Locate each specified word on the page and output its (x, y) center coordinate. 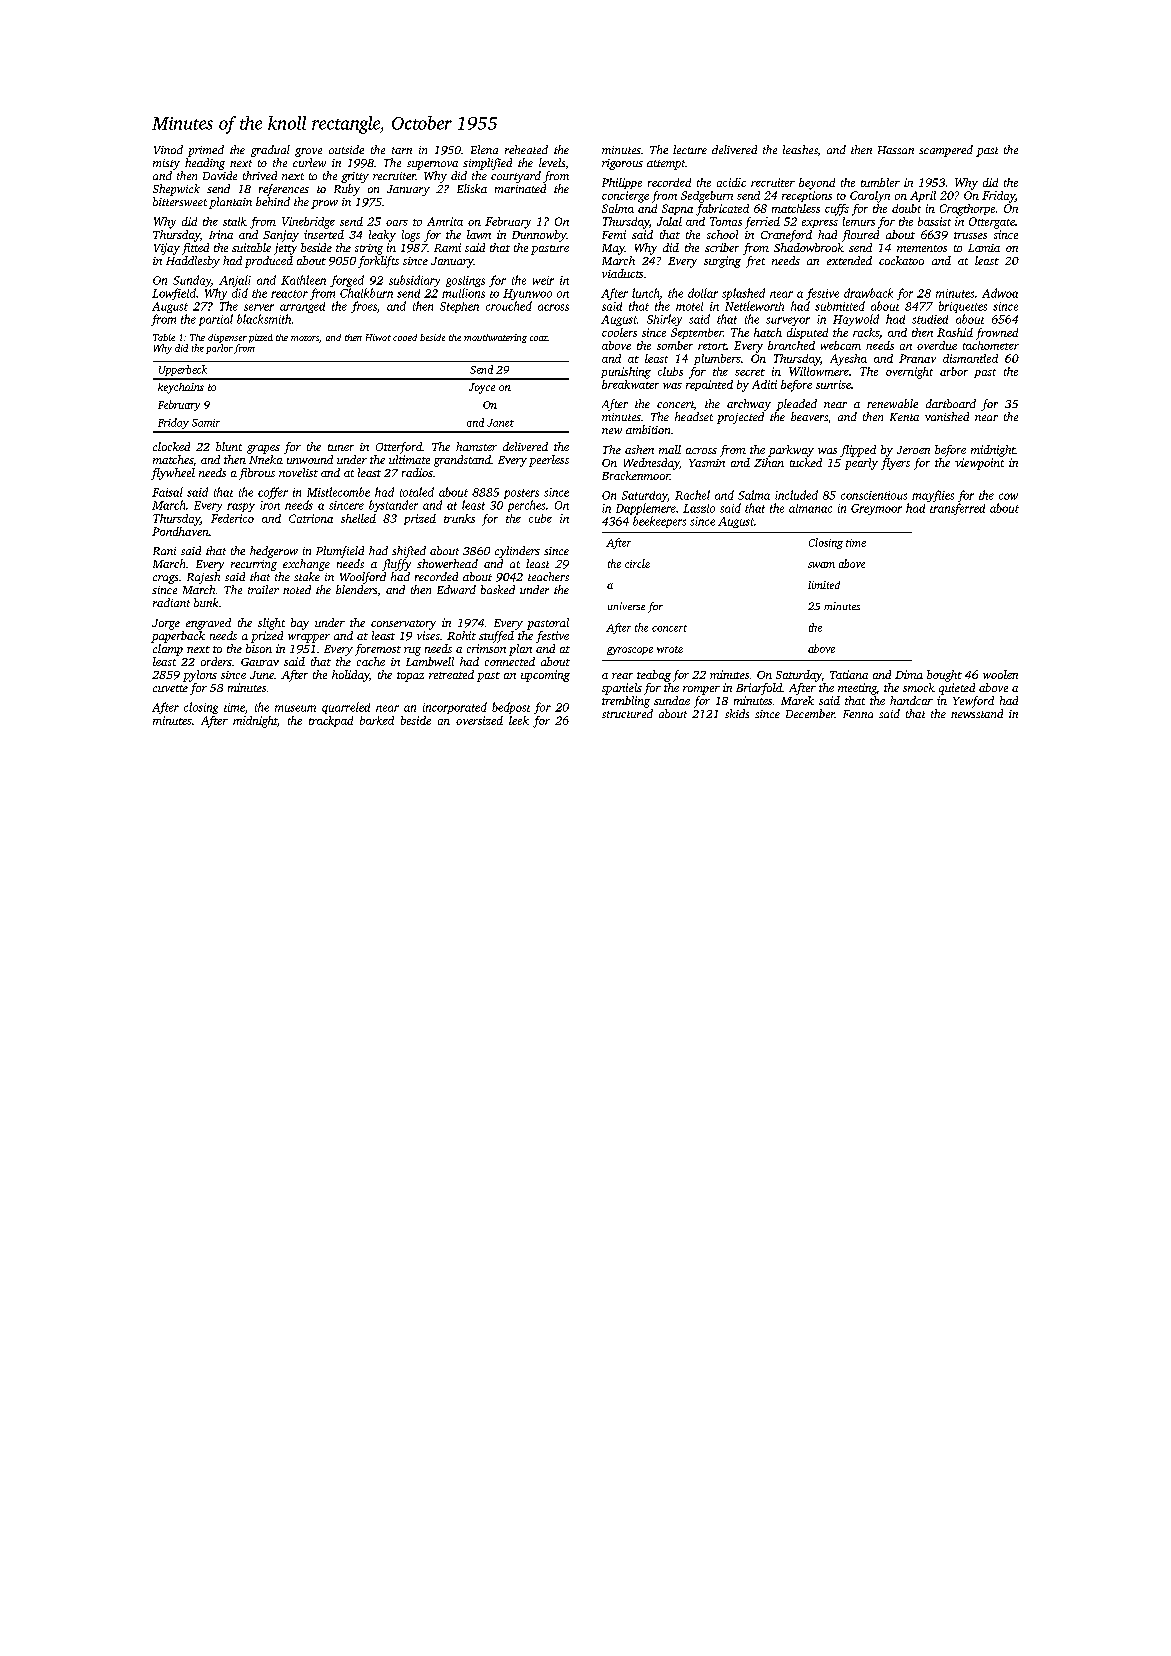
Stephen (459, 307)
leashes (800, 149)
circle (637, 563)
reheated (526, 149)
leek (519, 720)
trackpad (331, 721)
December (810, 713)
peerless (549, 461)
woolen (1000, 674)
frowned (997, 334)
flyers (895, 464)
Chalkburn (366, 293)
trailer (263, 589)
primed (206, 151)
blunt (229, 446)
